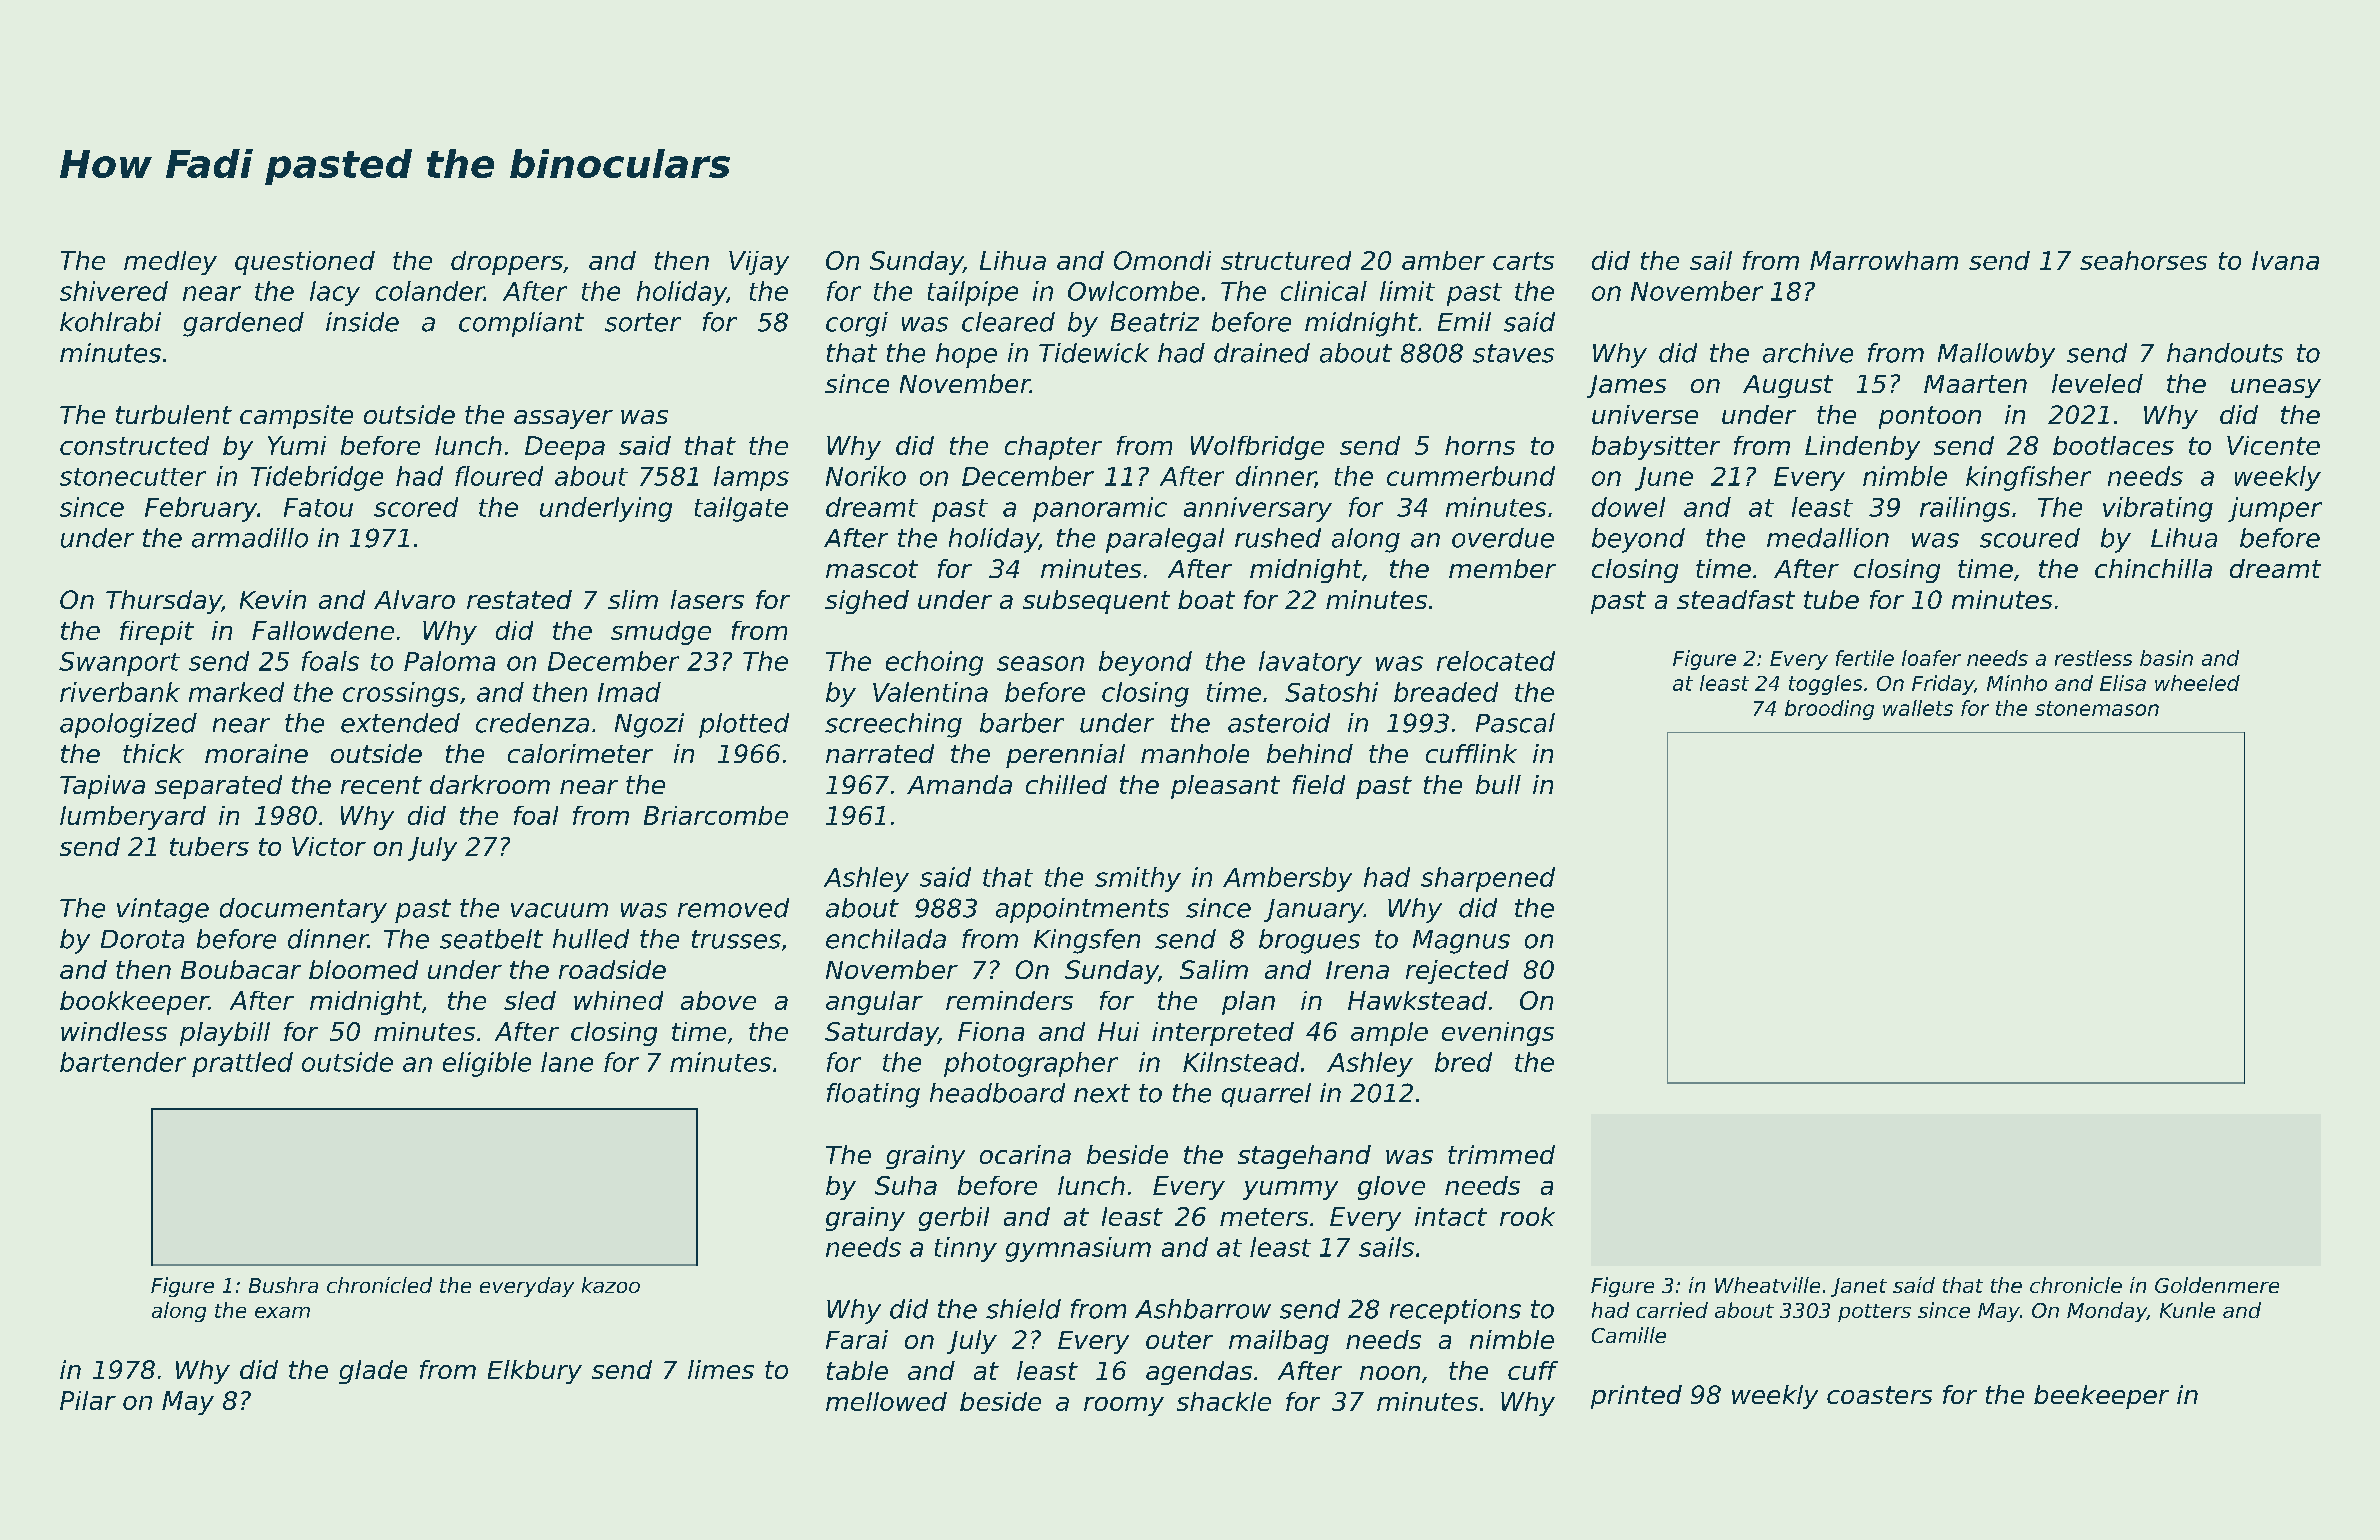 The image size is (2380, 1540). I want to click on Elkbury, so click(535, 1372).
